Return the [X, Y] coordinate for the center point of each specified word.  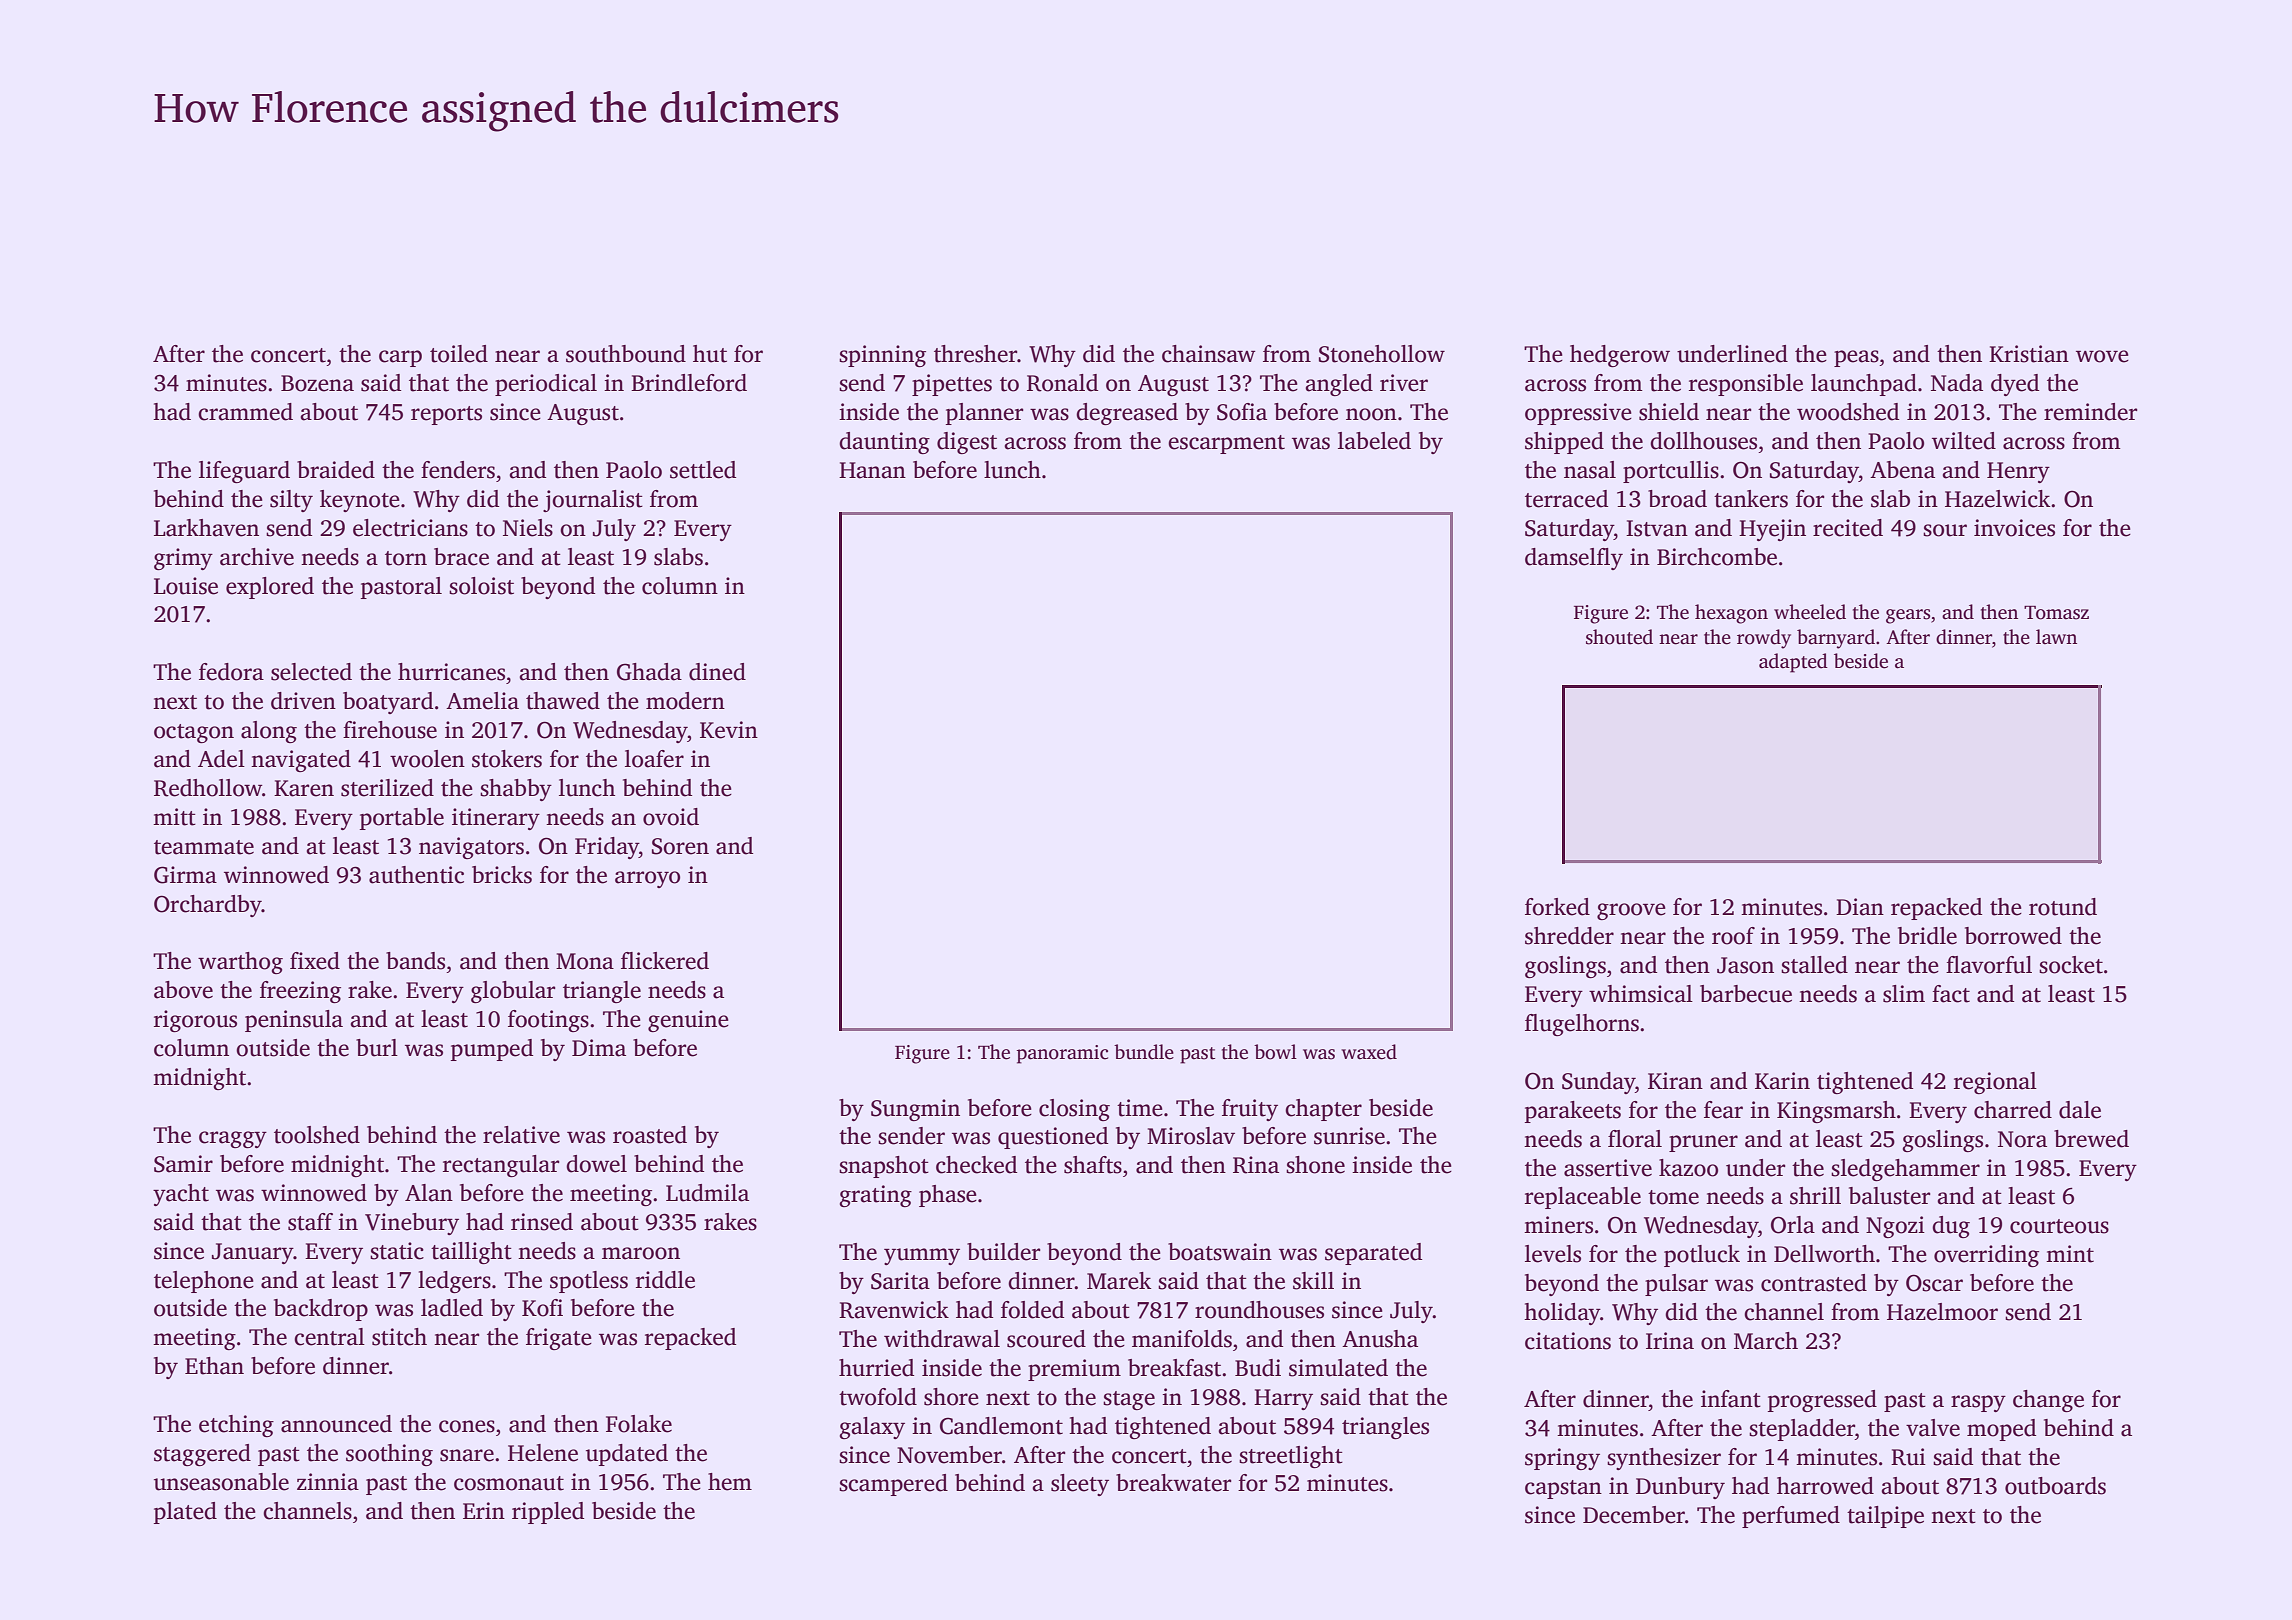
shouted [1619, 637]
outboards [2055, 1486]
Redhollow [208, 788]
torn [406, 558]
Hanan [872, 470]
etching [236, 1426]
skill [1313, 1281]
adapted [1793, 663]
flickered [665, 961]
